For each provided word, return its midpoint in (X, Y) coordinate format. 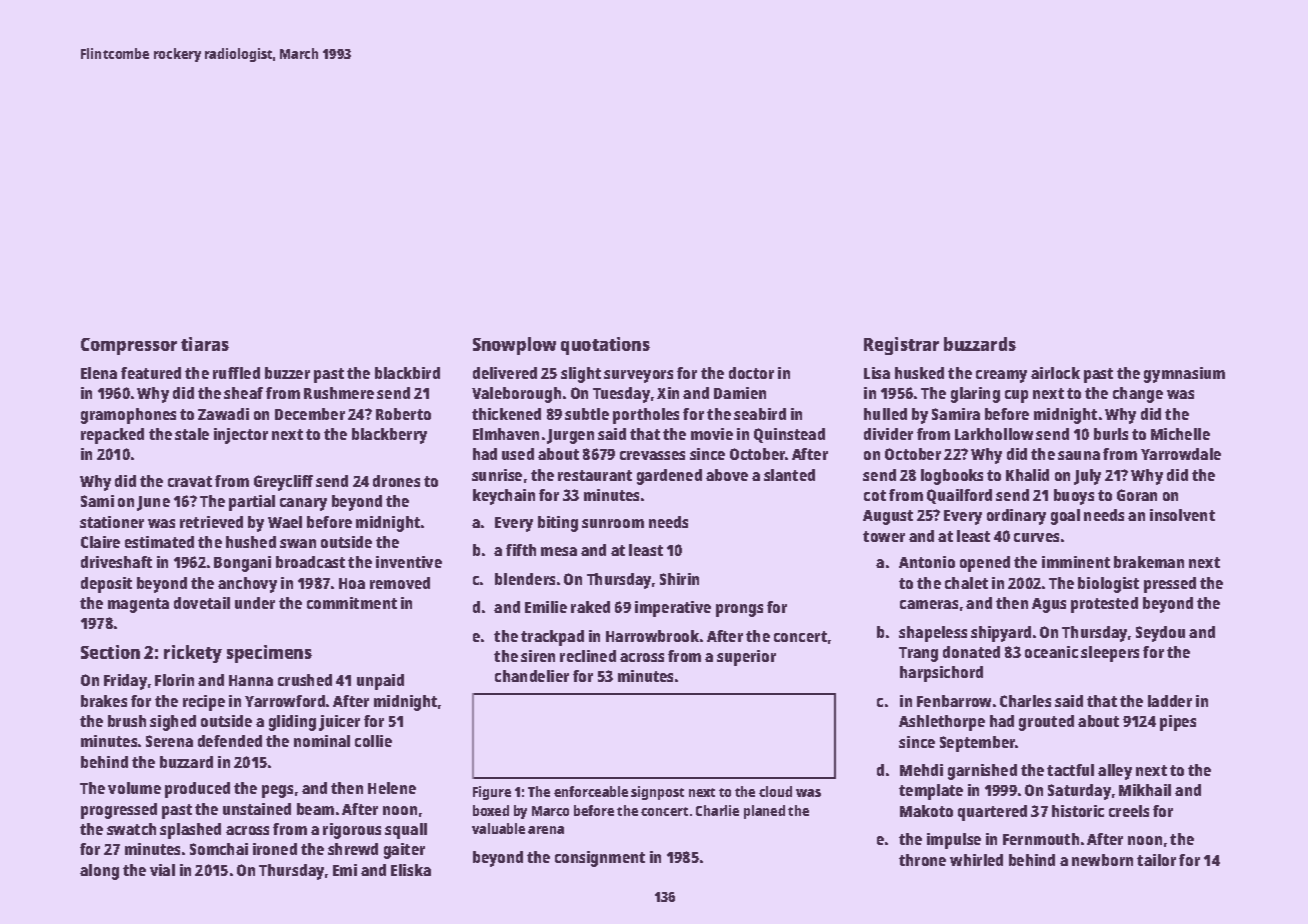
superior (746, 658)
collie (373, 741)
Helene (392, 788)
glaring (975, 395)
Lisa (877, 373)
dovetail (202, 603)
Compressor (129, 346)
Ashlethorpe (942, 723)
